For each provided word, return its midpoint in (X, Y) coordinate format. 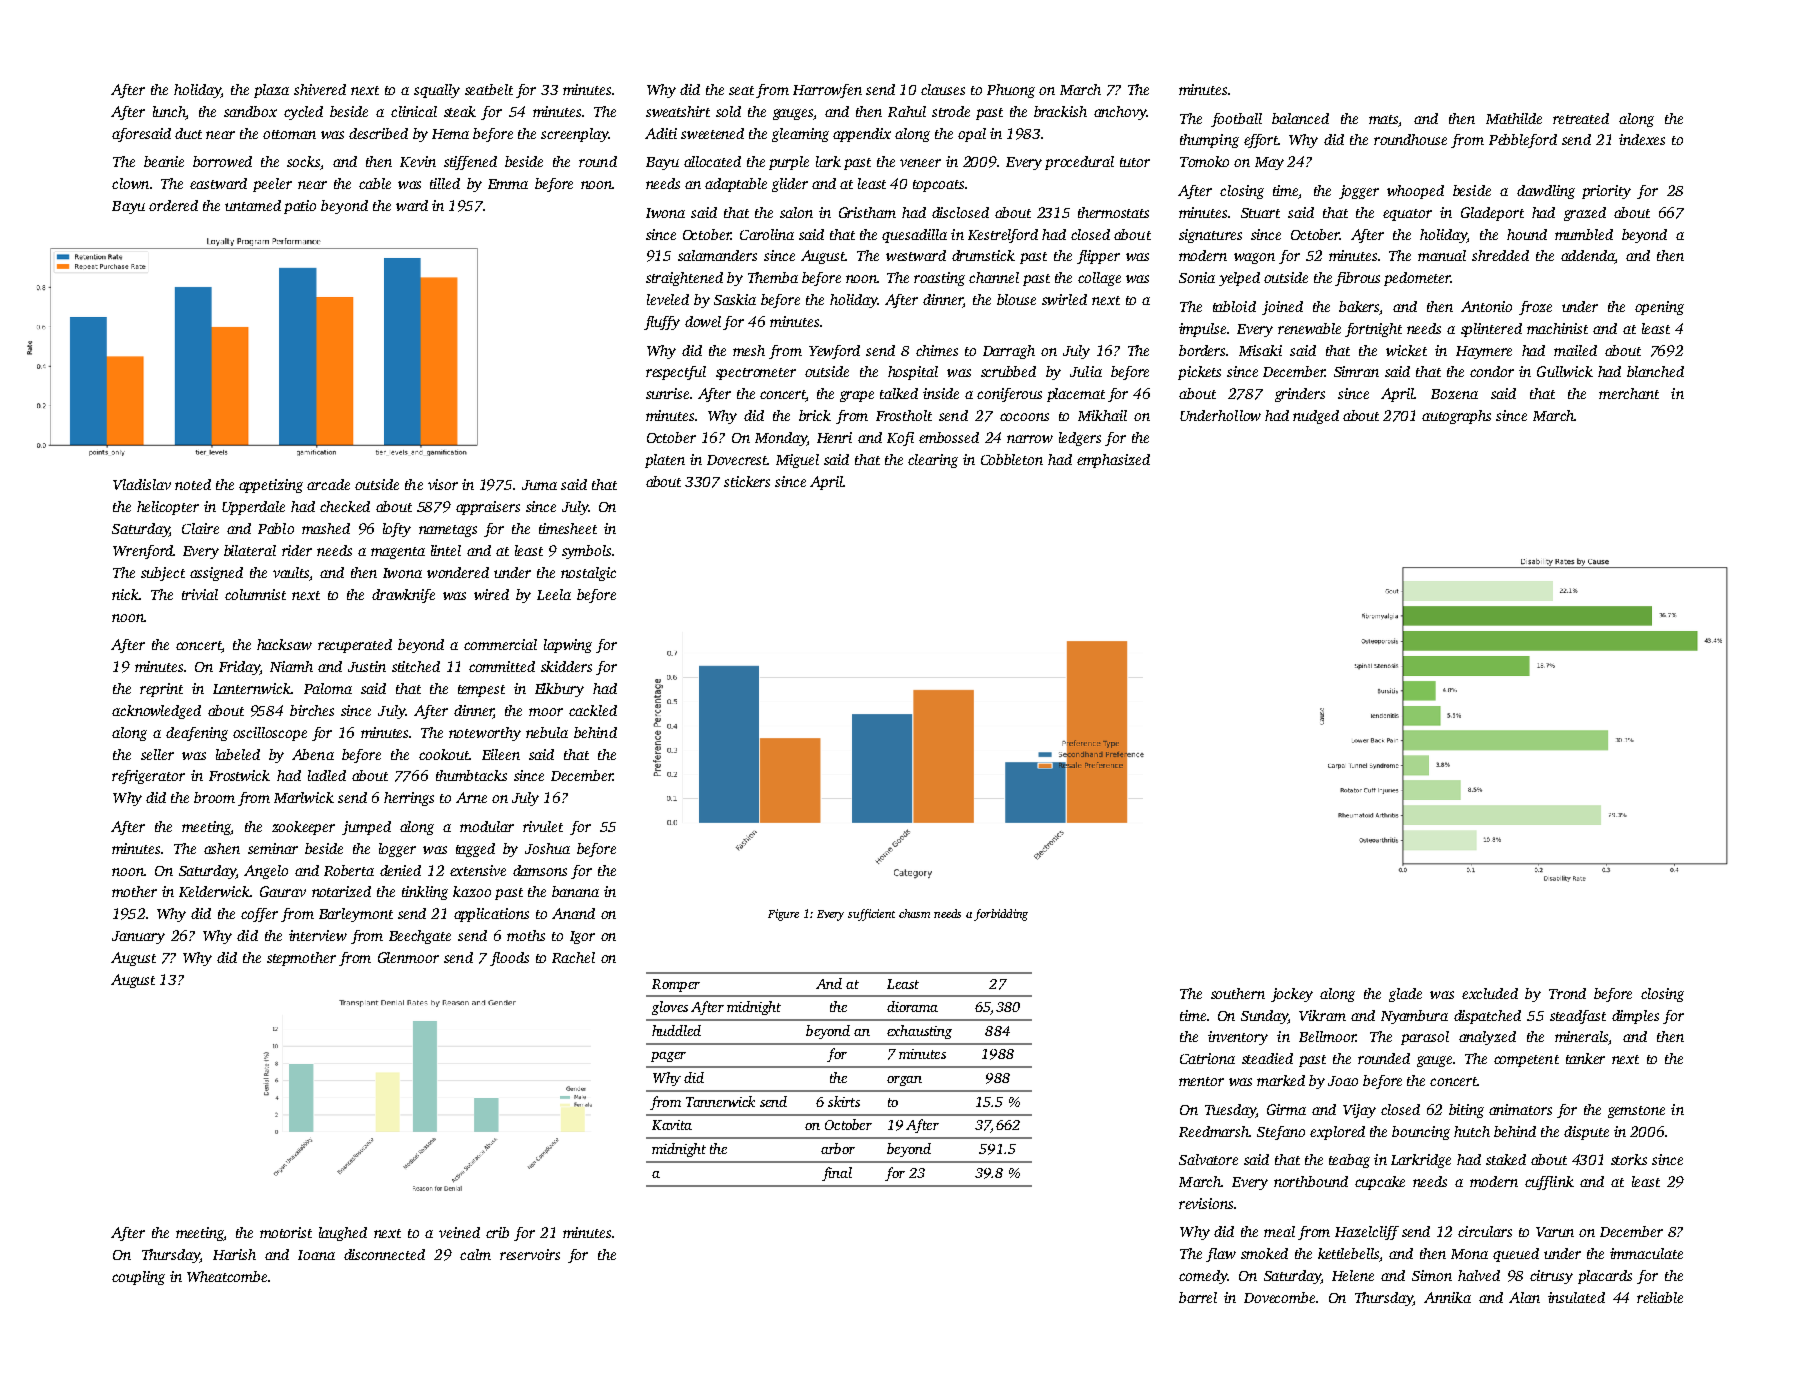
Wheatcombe (227, 1276)
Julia (1086, 371)
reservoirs (530, 1254)
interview (318, 935)
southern (1238, 993)
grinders (1300, 395)
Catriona (1207, 1058)
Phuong (1011, 91)
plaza (271, 91)
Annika (1447, 1297)
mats (1383, 119)
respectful (676, 373)
